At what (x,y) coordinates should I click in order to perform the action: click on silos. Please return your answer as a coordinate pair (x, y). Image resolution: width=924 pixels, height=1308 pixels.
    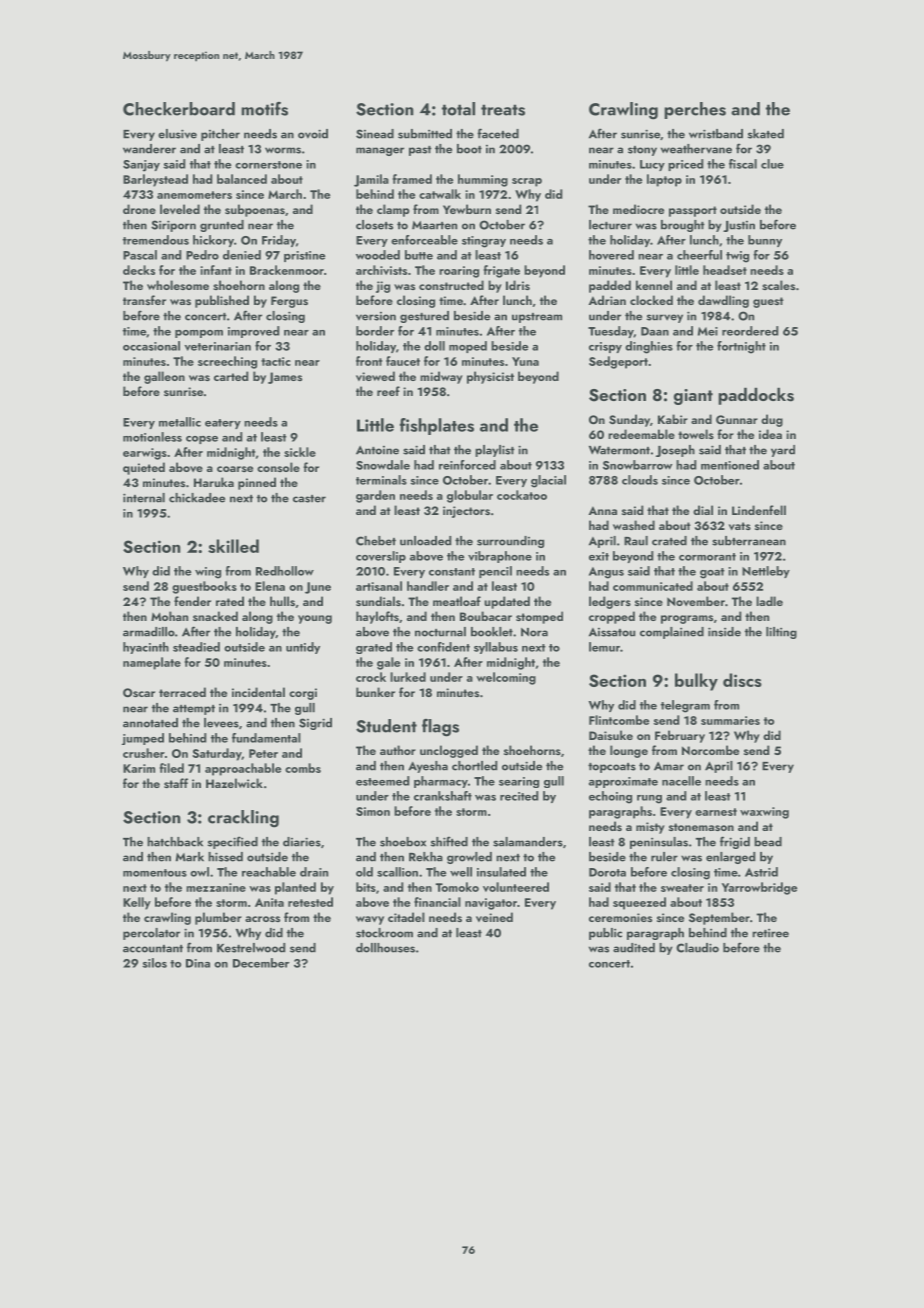
    Looking at the image, I should click on (154, 963).
